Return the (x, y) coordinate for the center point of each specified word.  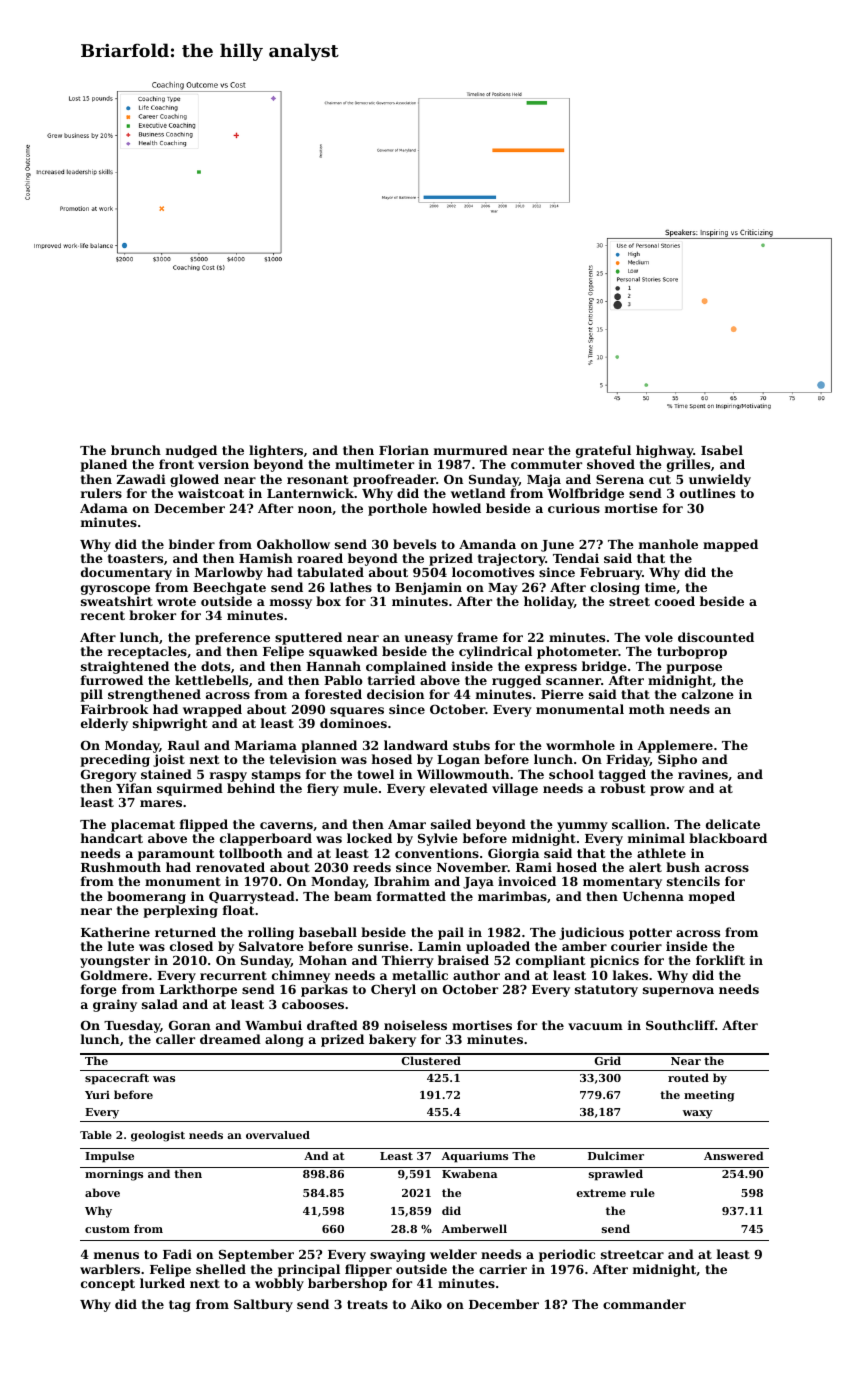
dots (215, 666)
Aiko (426, 1304)
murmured (471, 450)
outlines (707, 493)
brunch (136, 450)
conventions (437, 853)
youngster (115, 962)
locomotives (493, 572)
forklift (720, 960)
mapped (730, 545)
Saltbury (263, 1305)
